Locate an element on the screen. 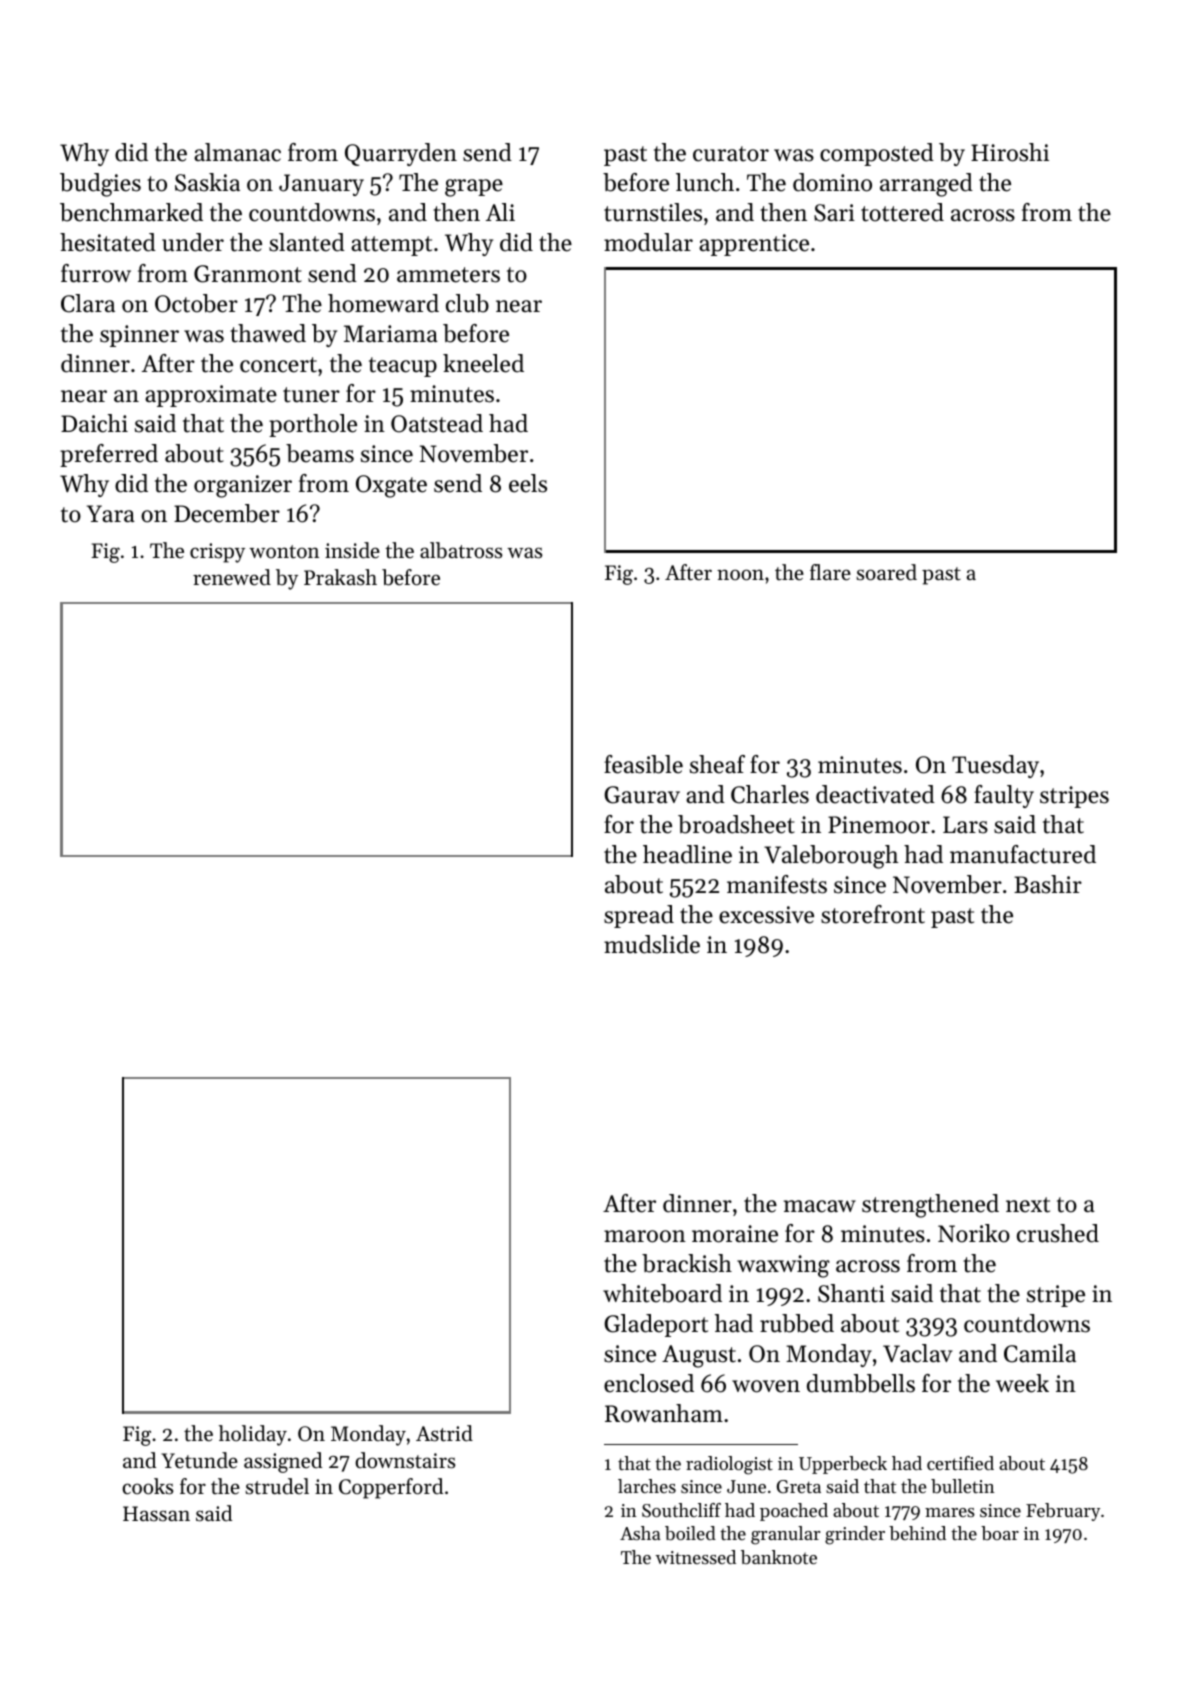  tottered is located at coordinates (902, 212).
